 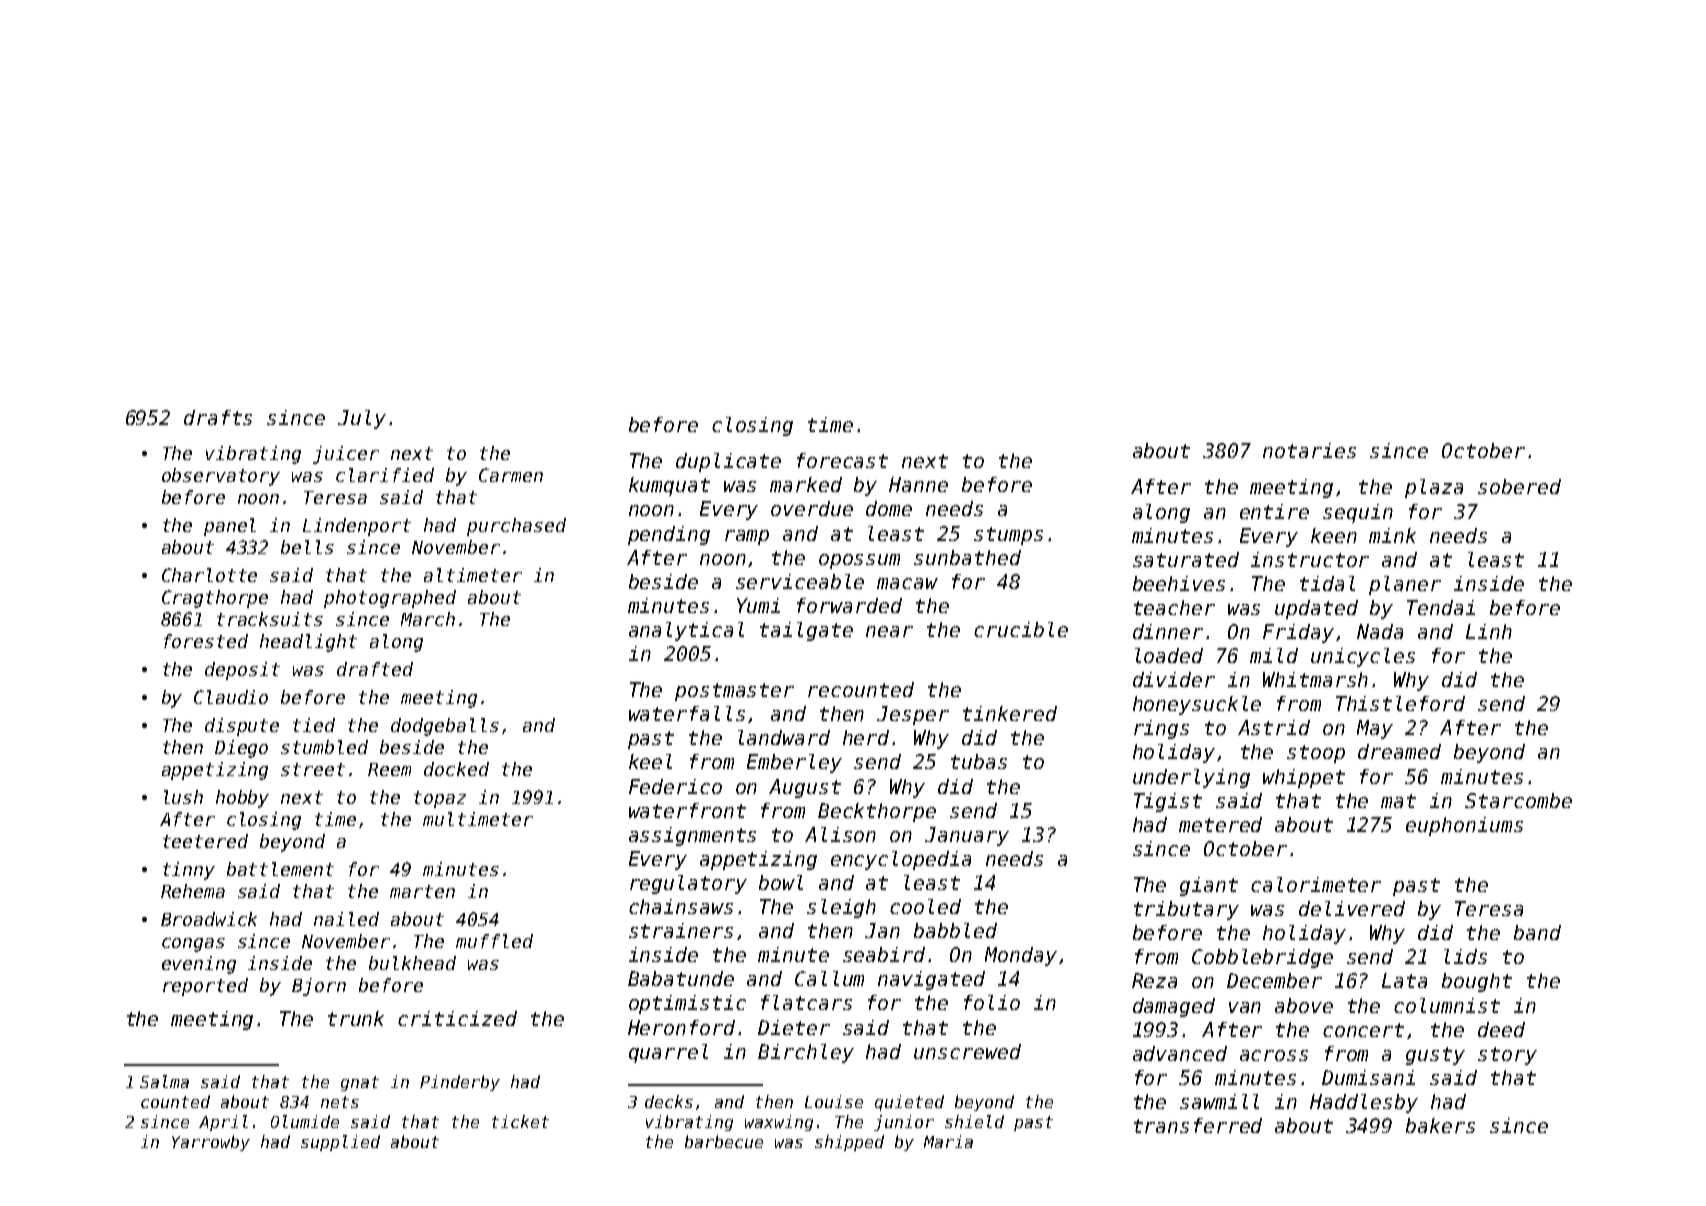 What do you see at coordinates (967, 836) in the document?
I see `January` at bounding box center [967, 836].
